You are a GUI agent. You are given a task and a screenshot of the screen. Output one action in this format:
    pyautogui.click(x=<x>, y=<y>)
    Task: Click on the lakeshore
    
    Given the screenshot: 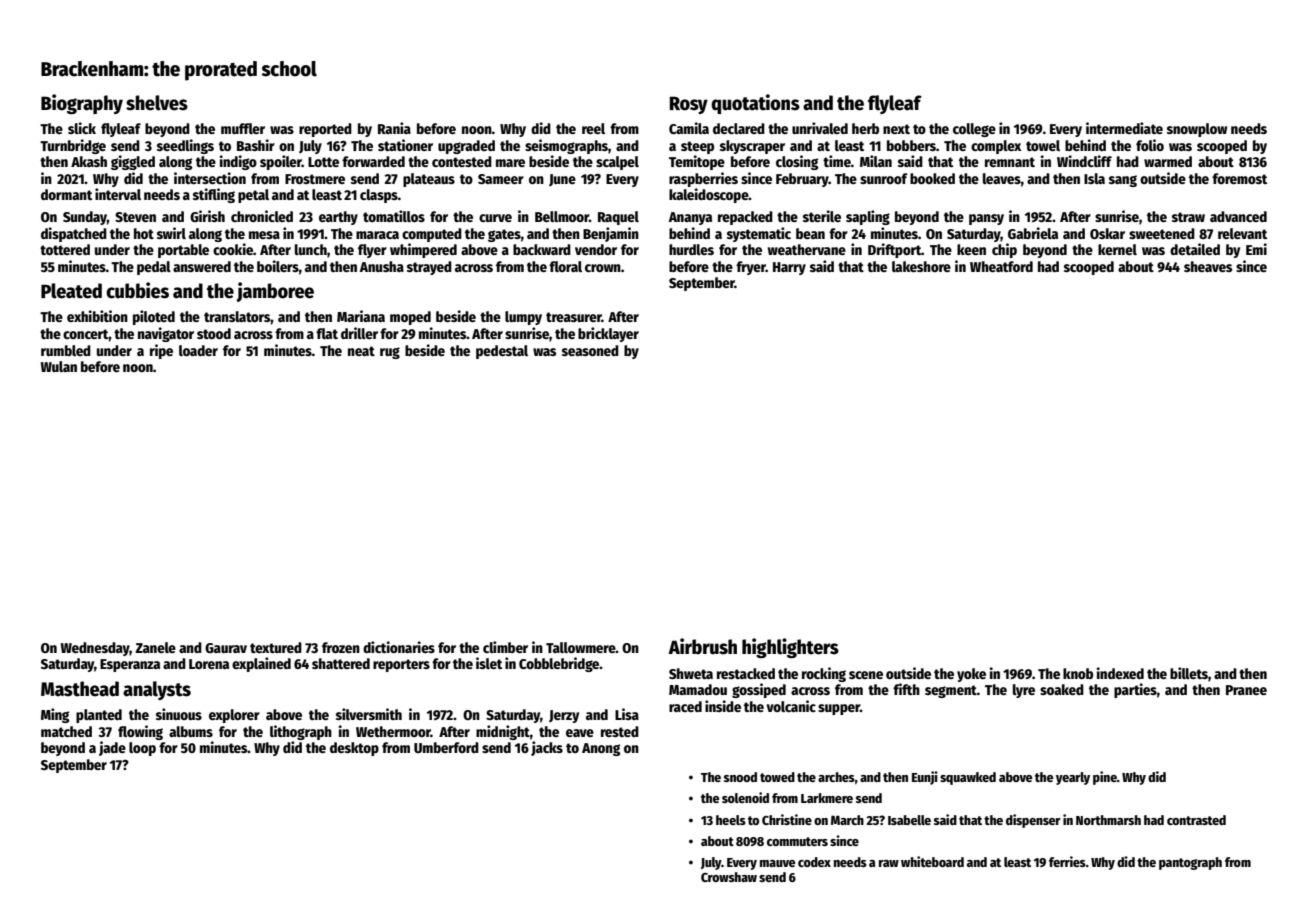 What is the action you would take?
    pyautogui.click(x=921, y=266)
